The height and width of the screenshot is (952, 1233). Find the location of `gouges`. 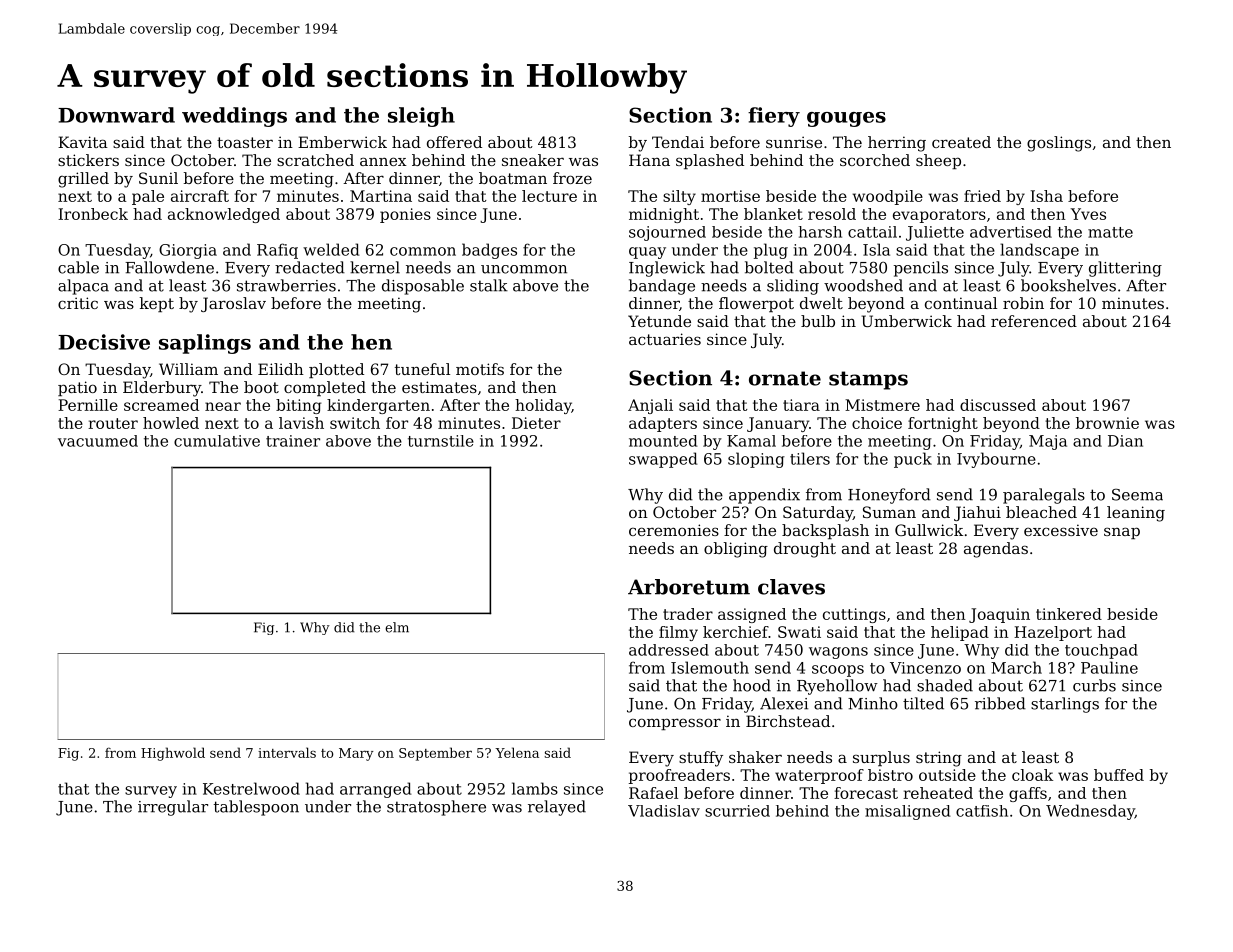

gouges is located at coordinates (846, 119).
